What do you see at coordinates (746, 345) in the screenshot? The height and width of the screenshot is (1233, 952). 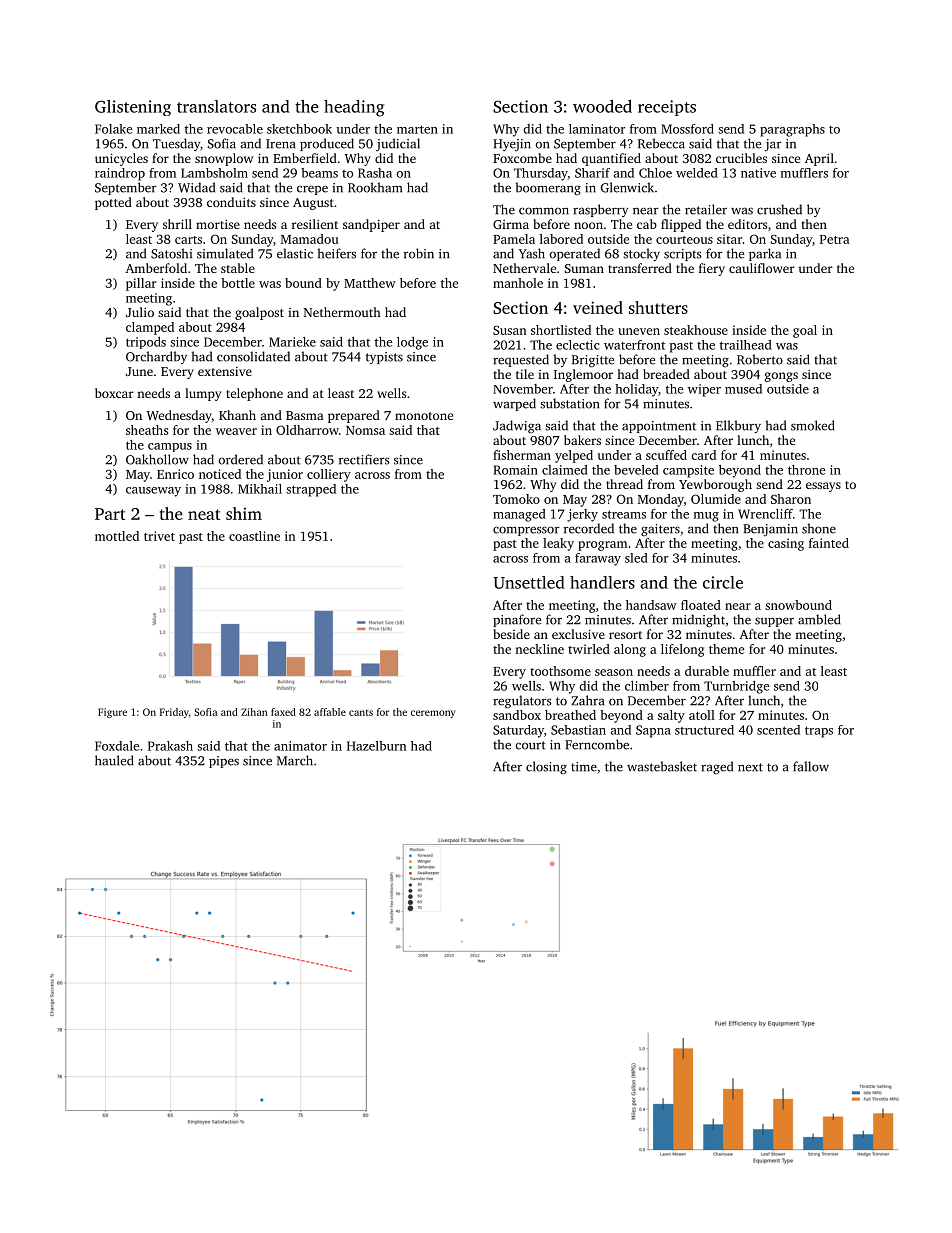 I see `trailhead` at bounding box center [746, 345].
